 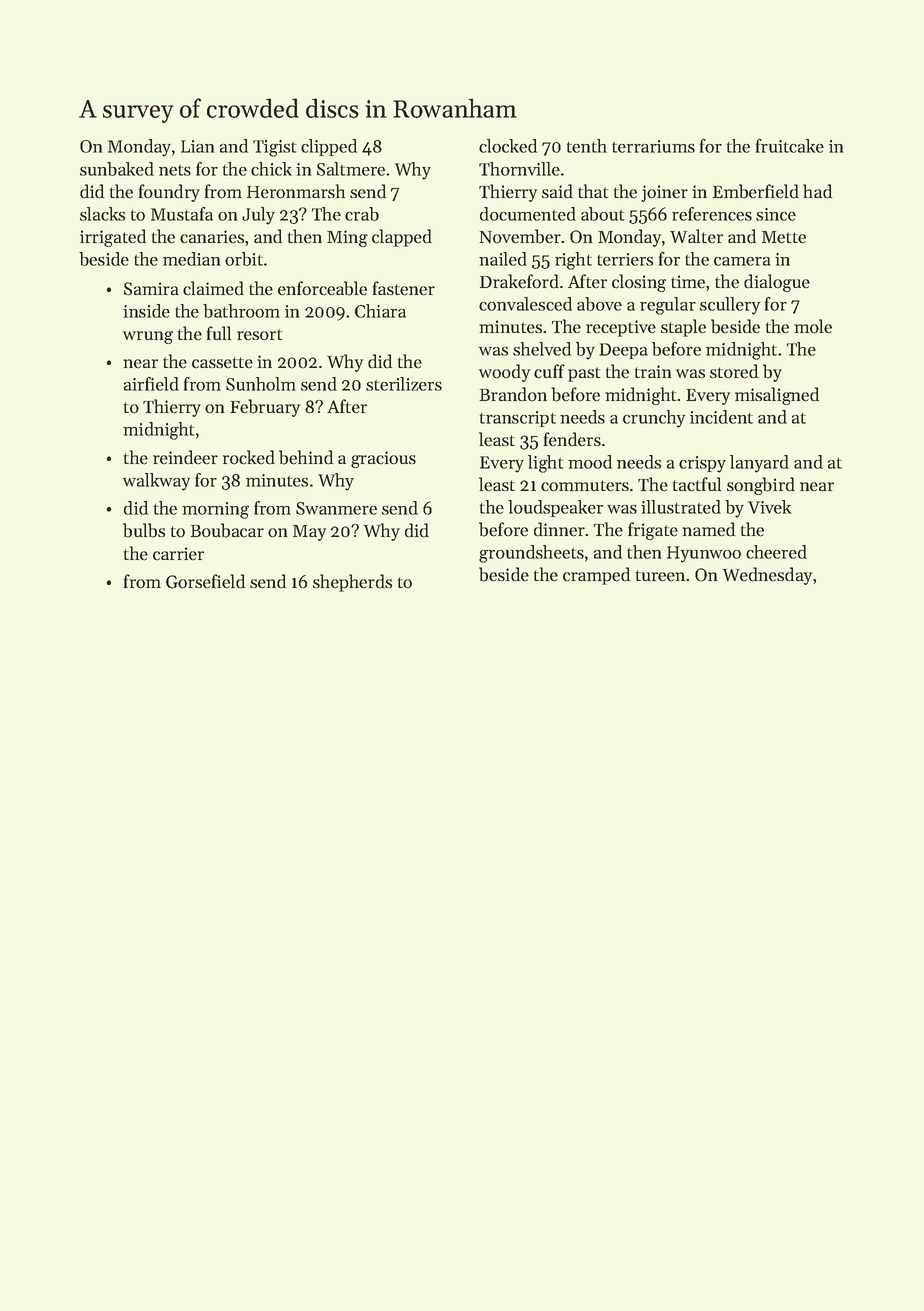 I want to click on light, so click(x=545, y=464).
